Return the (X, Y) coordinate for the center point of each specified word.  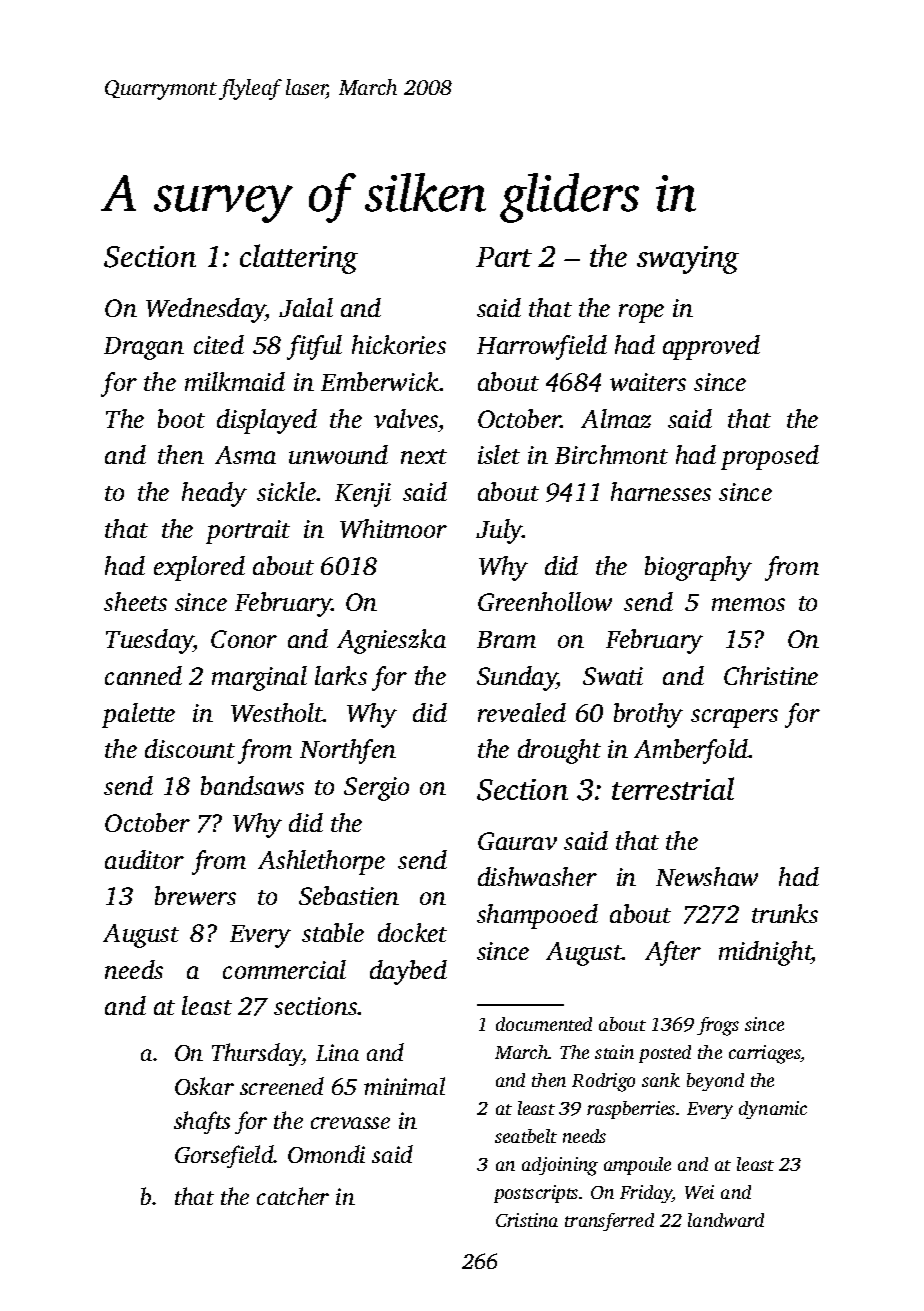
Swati (613, 676)
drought (559, 751)
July (499, 531)
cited (219, 344)
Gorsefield (224, 1156)
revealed (522, 712)
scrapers (734, 718)
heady (214, 494)
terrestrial (673, 788)
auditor (144, 859)
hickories (399, 344)
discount (190, 748)
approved (711, 347)
